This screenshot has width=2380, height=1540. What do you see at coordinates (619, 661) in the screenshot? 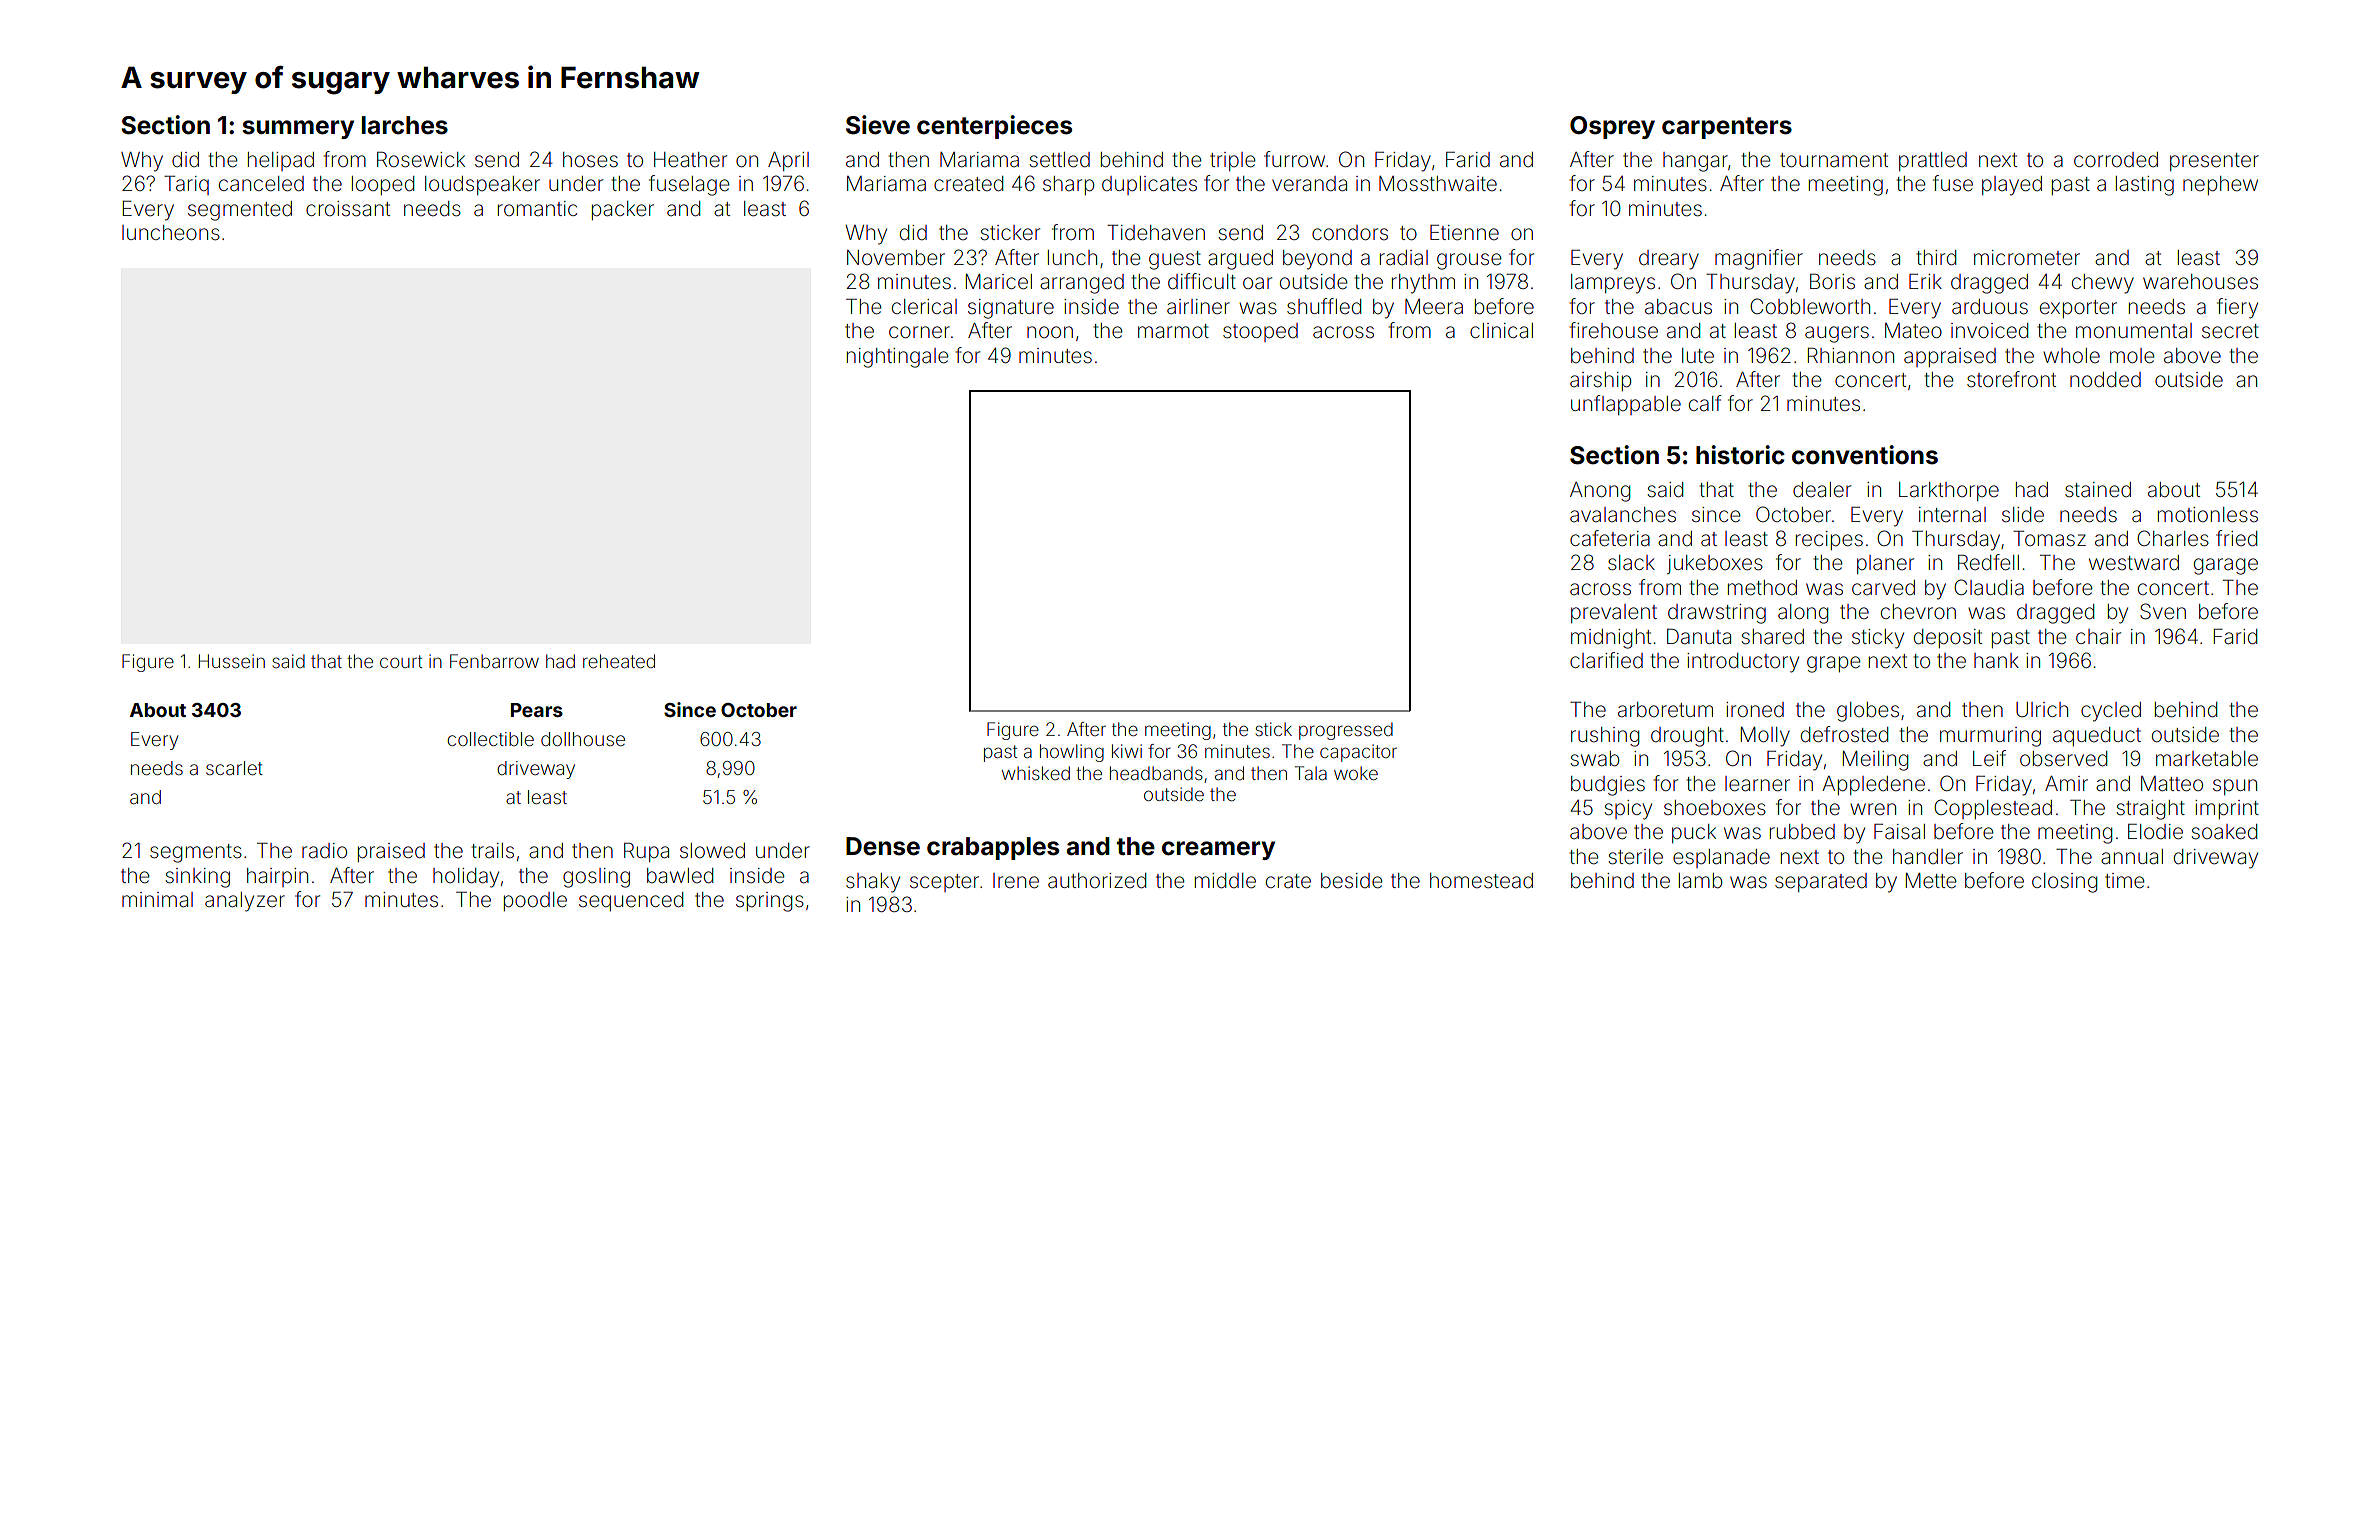
I see `reheated` at bounding box center [619, 661].
